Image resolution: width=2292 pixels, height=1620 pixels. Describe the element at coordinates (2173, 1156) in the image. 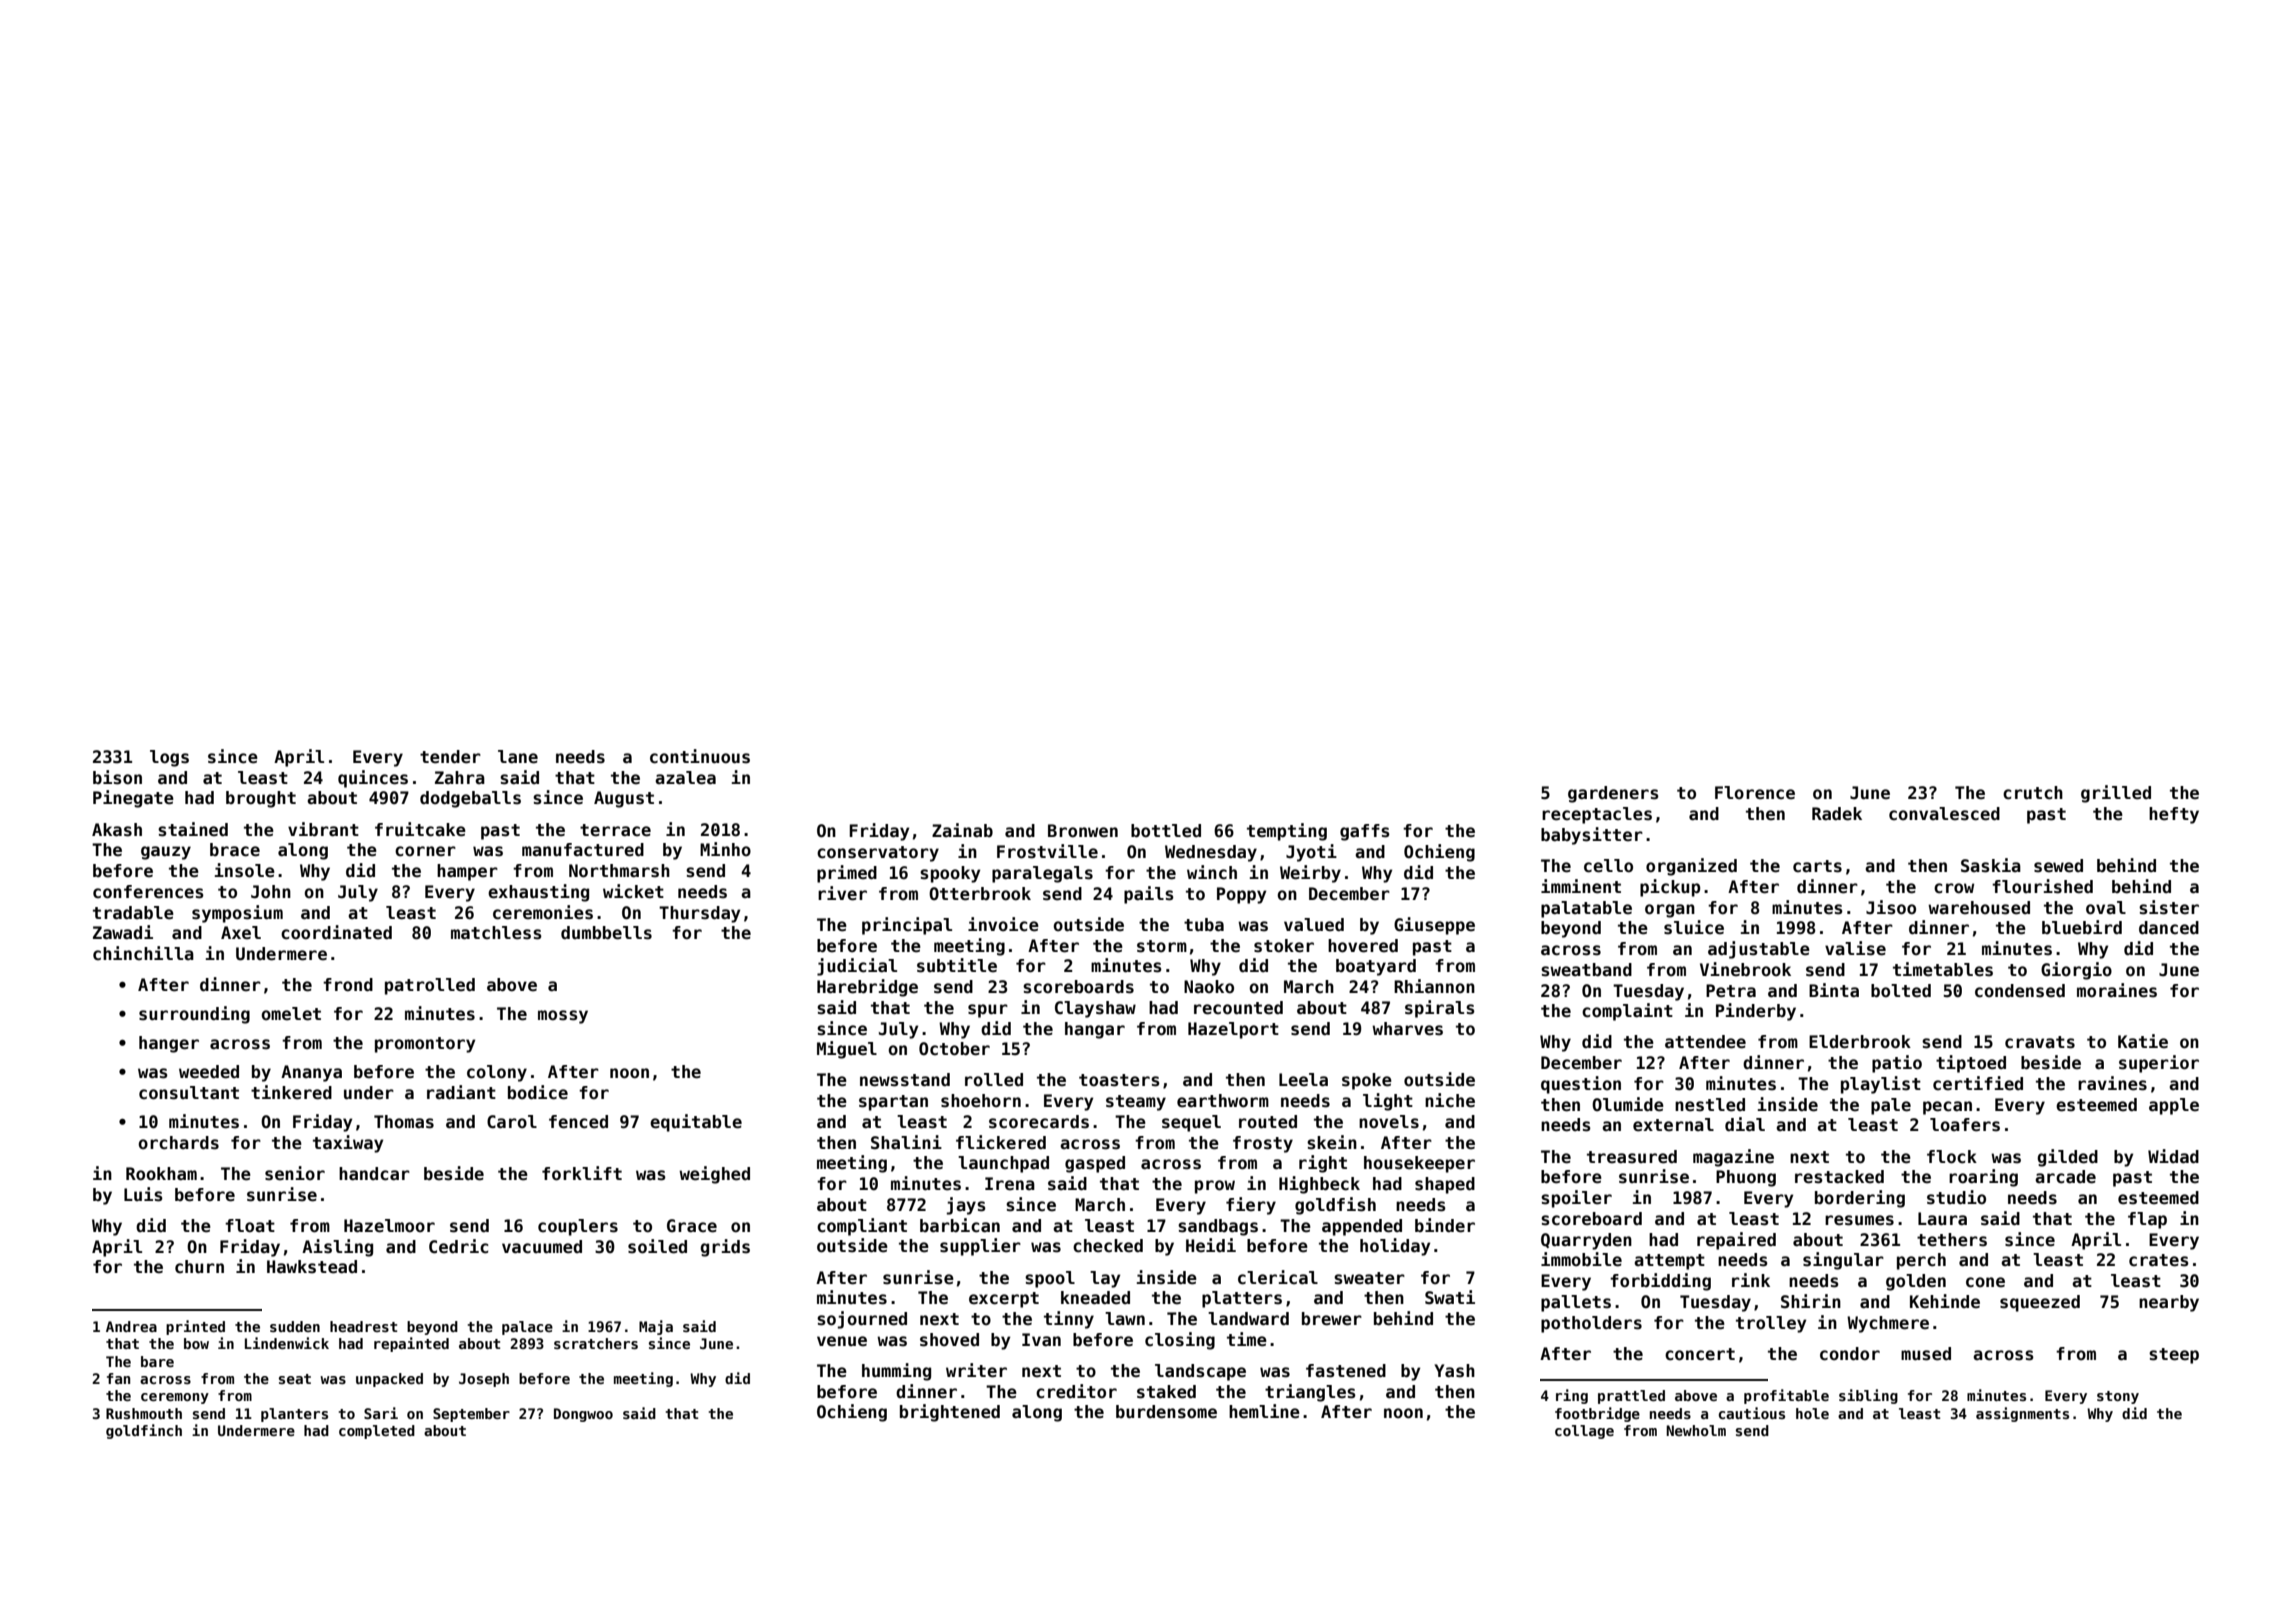

I see `Widad` at that location.
